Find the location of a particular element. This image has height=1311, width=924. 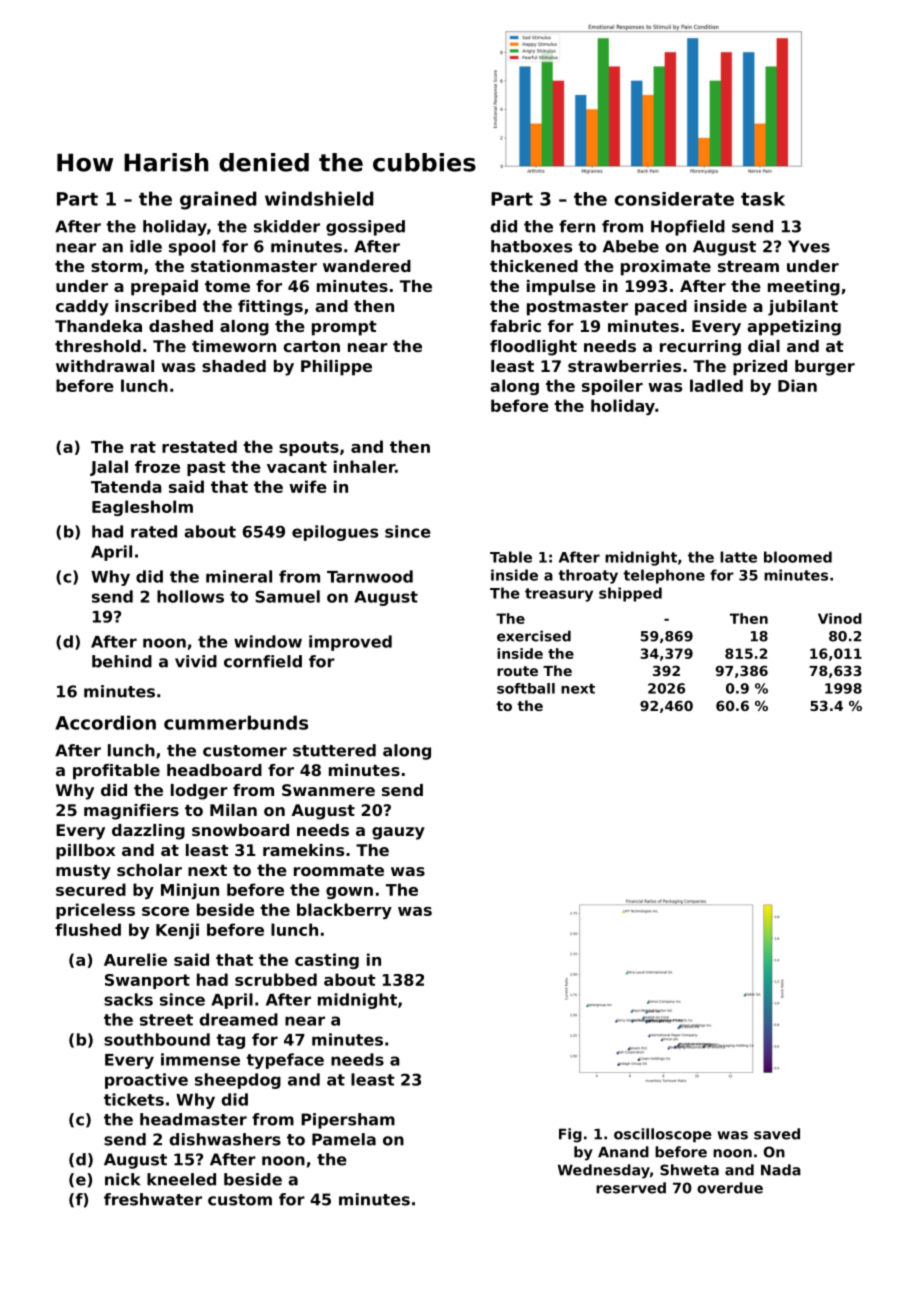

spoiler is located at coordinates (612, 387).
